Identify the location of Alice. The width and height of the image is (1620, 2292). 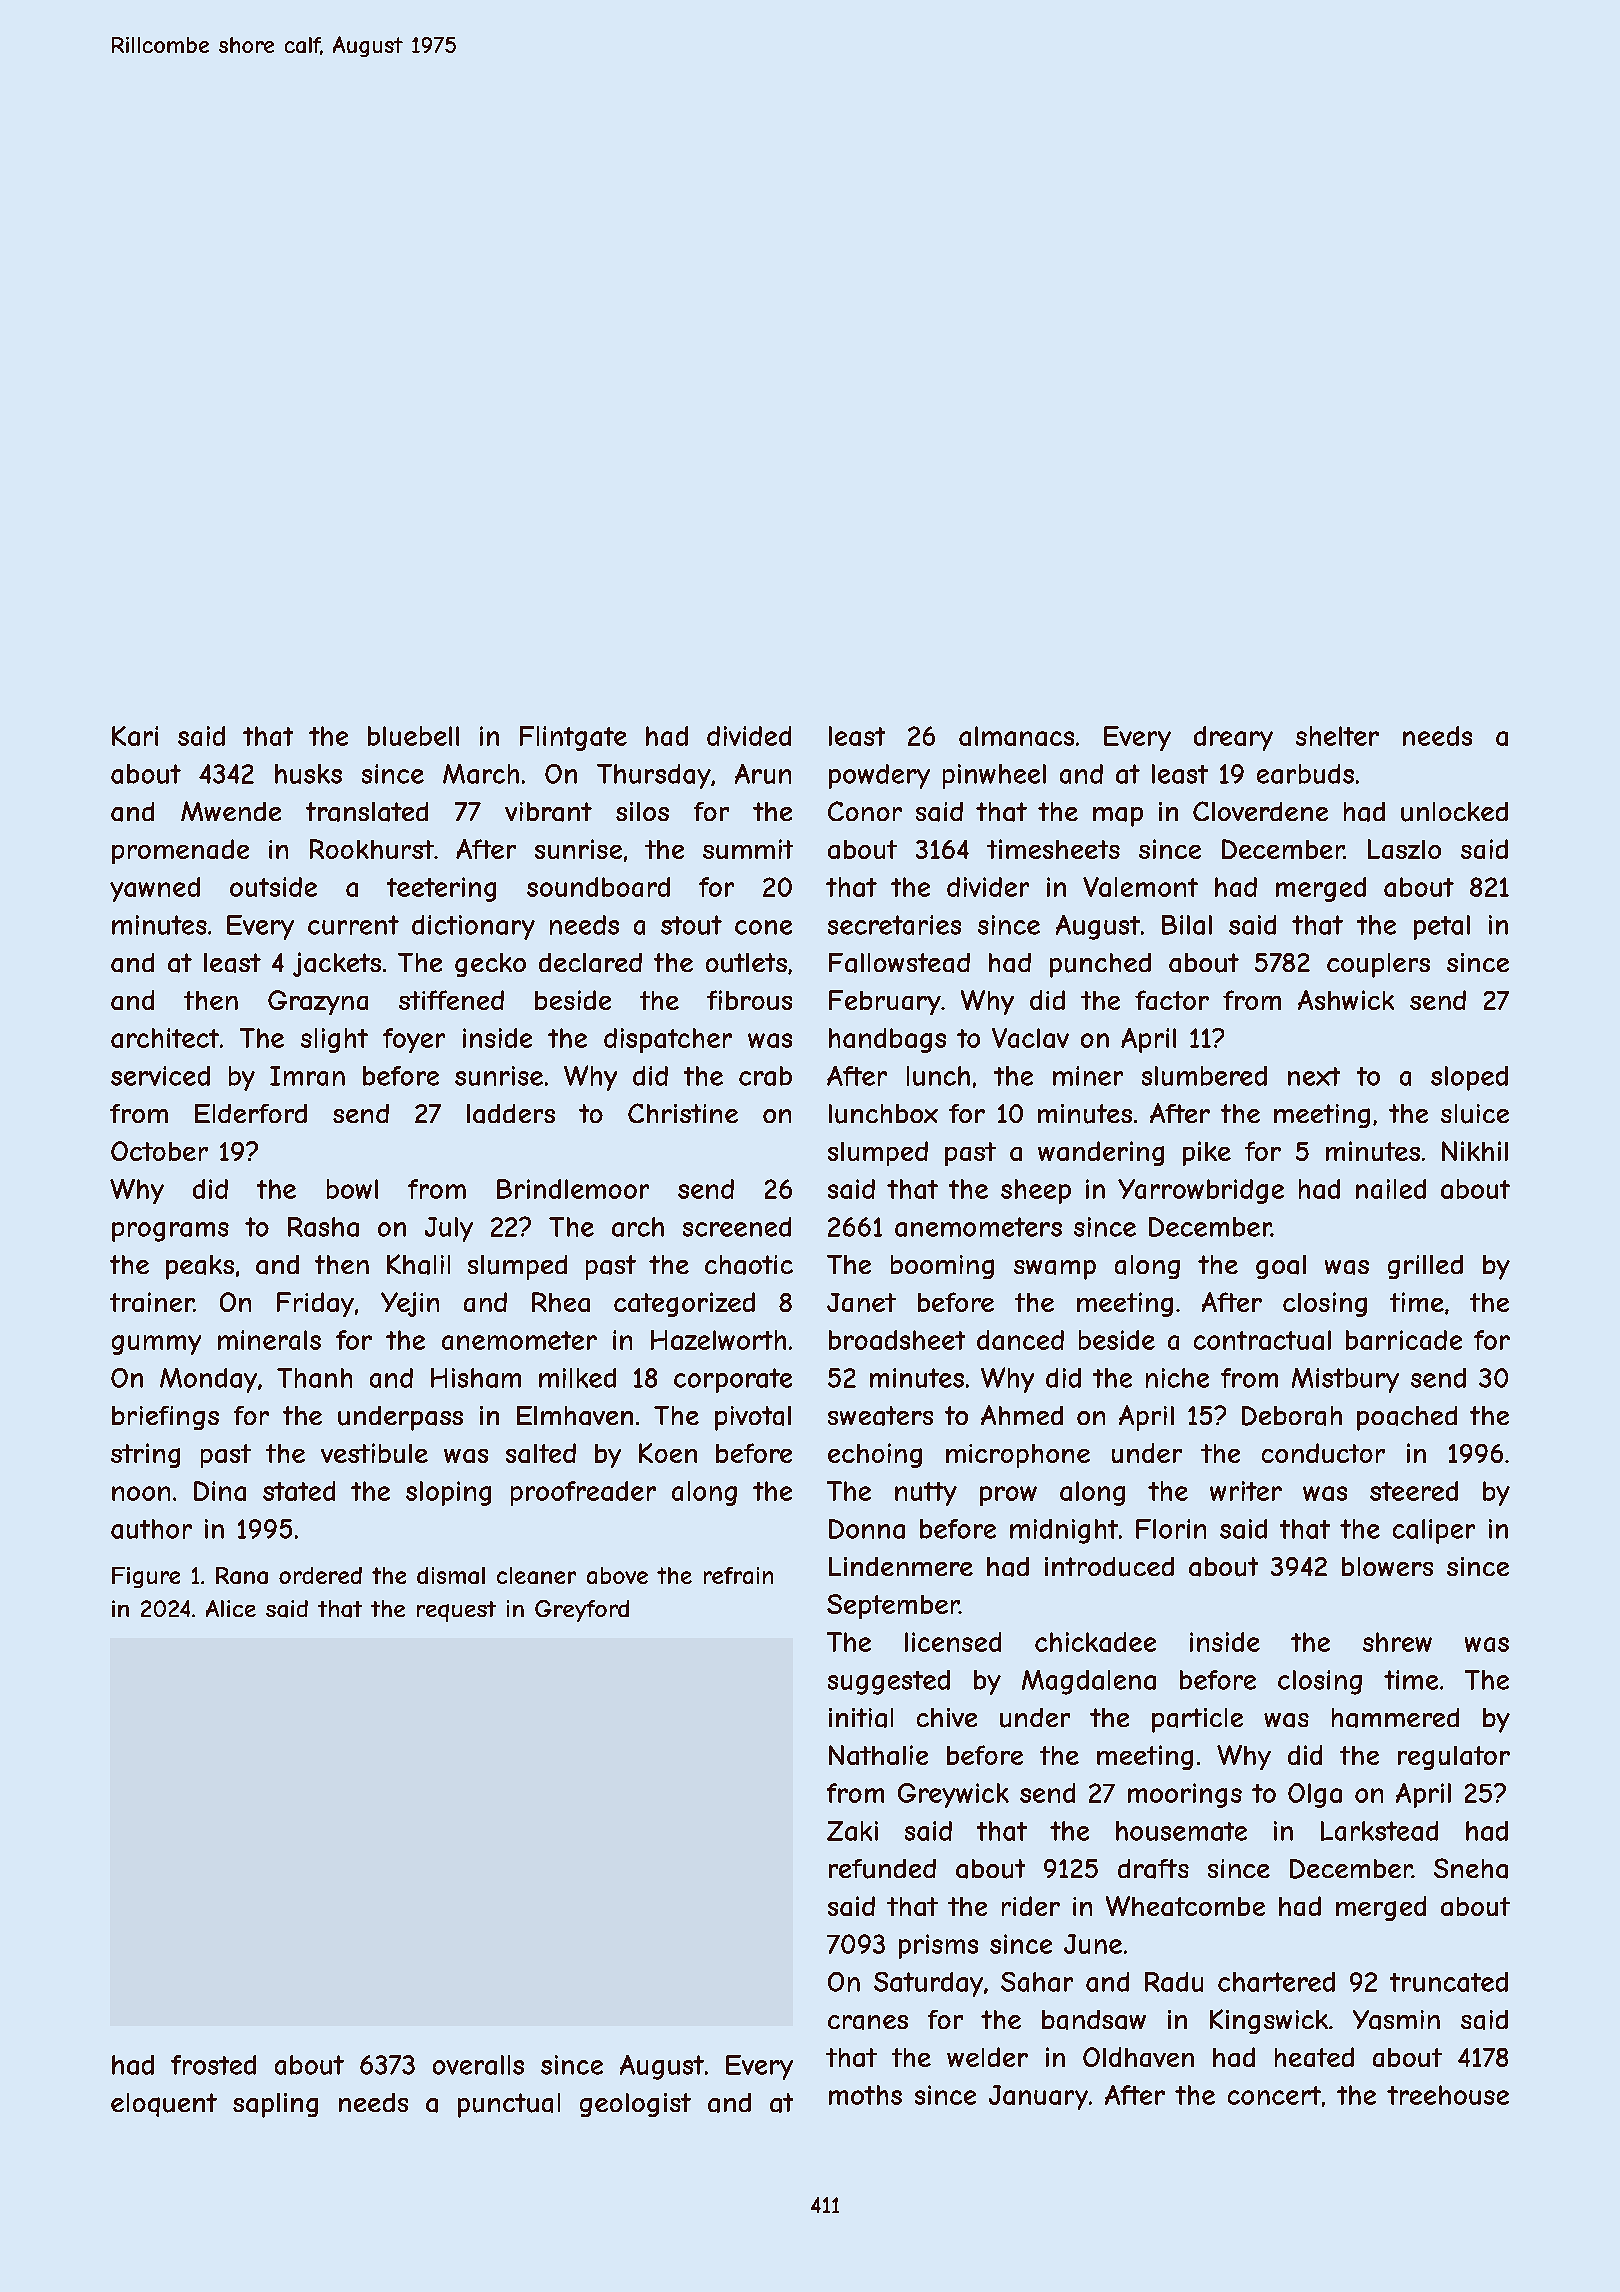
(231, 1608).
